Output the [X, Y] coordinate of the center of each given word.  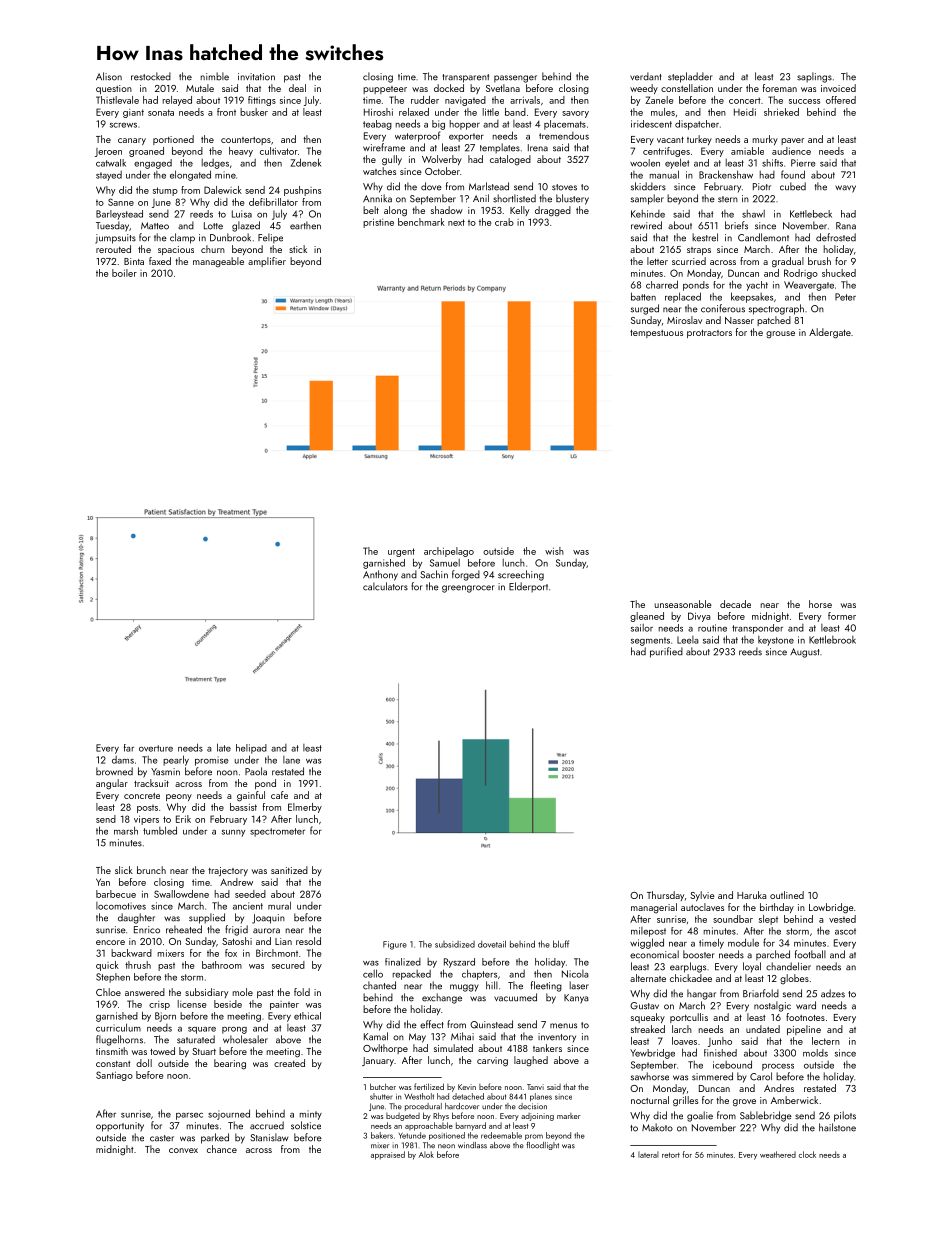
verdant [646, 76]
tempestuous [656, 334]
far [129, 748]
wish [554, 551]
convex [183, 1150]
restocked [151, 76]
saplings [814, 77]
